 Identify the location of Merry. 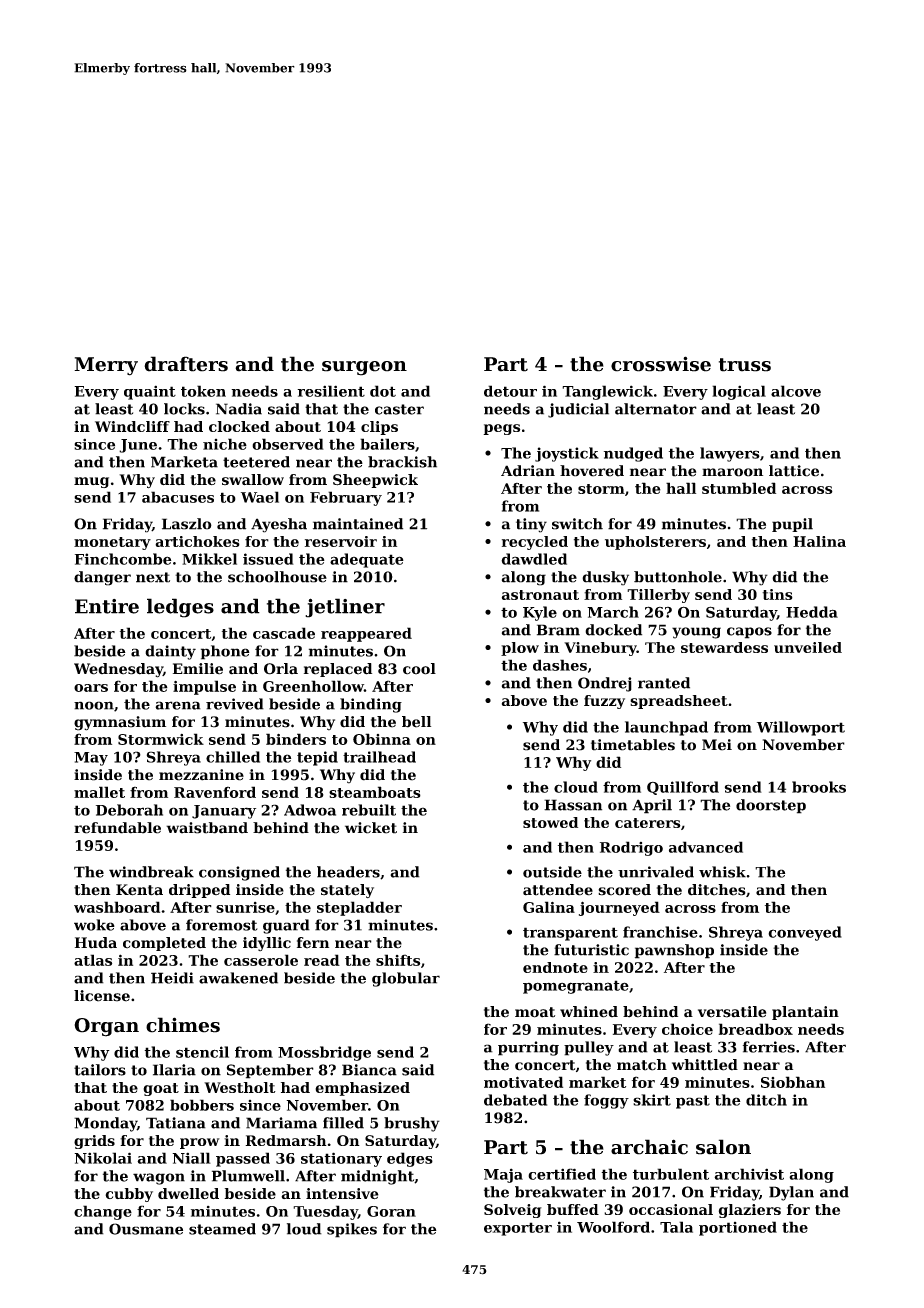
(106, 366).
